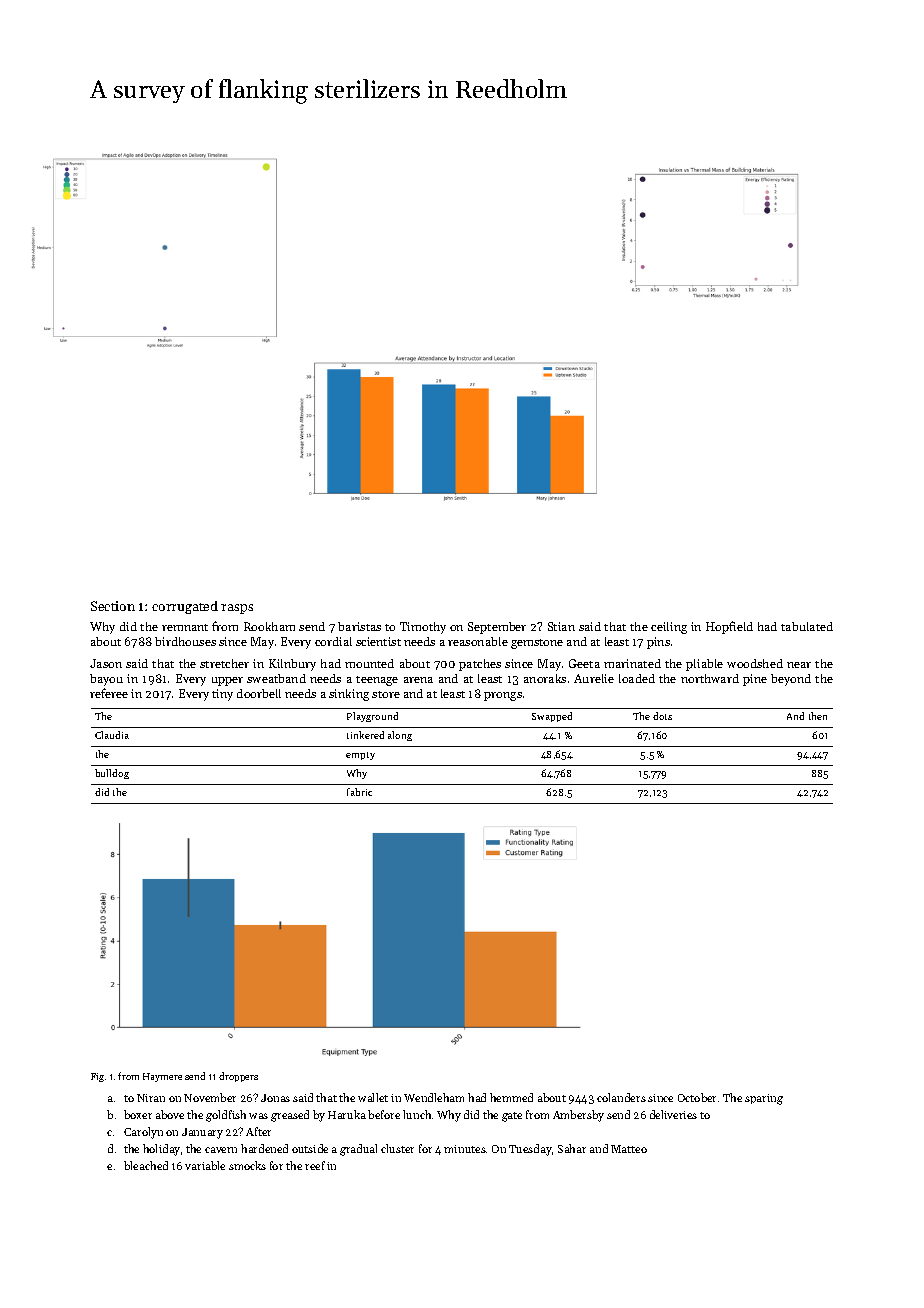 This screenshot has width=924, height=1308. I want to click on fabric, so click(359, 792).
